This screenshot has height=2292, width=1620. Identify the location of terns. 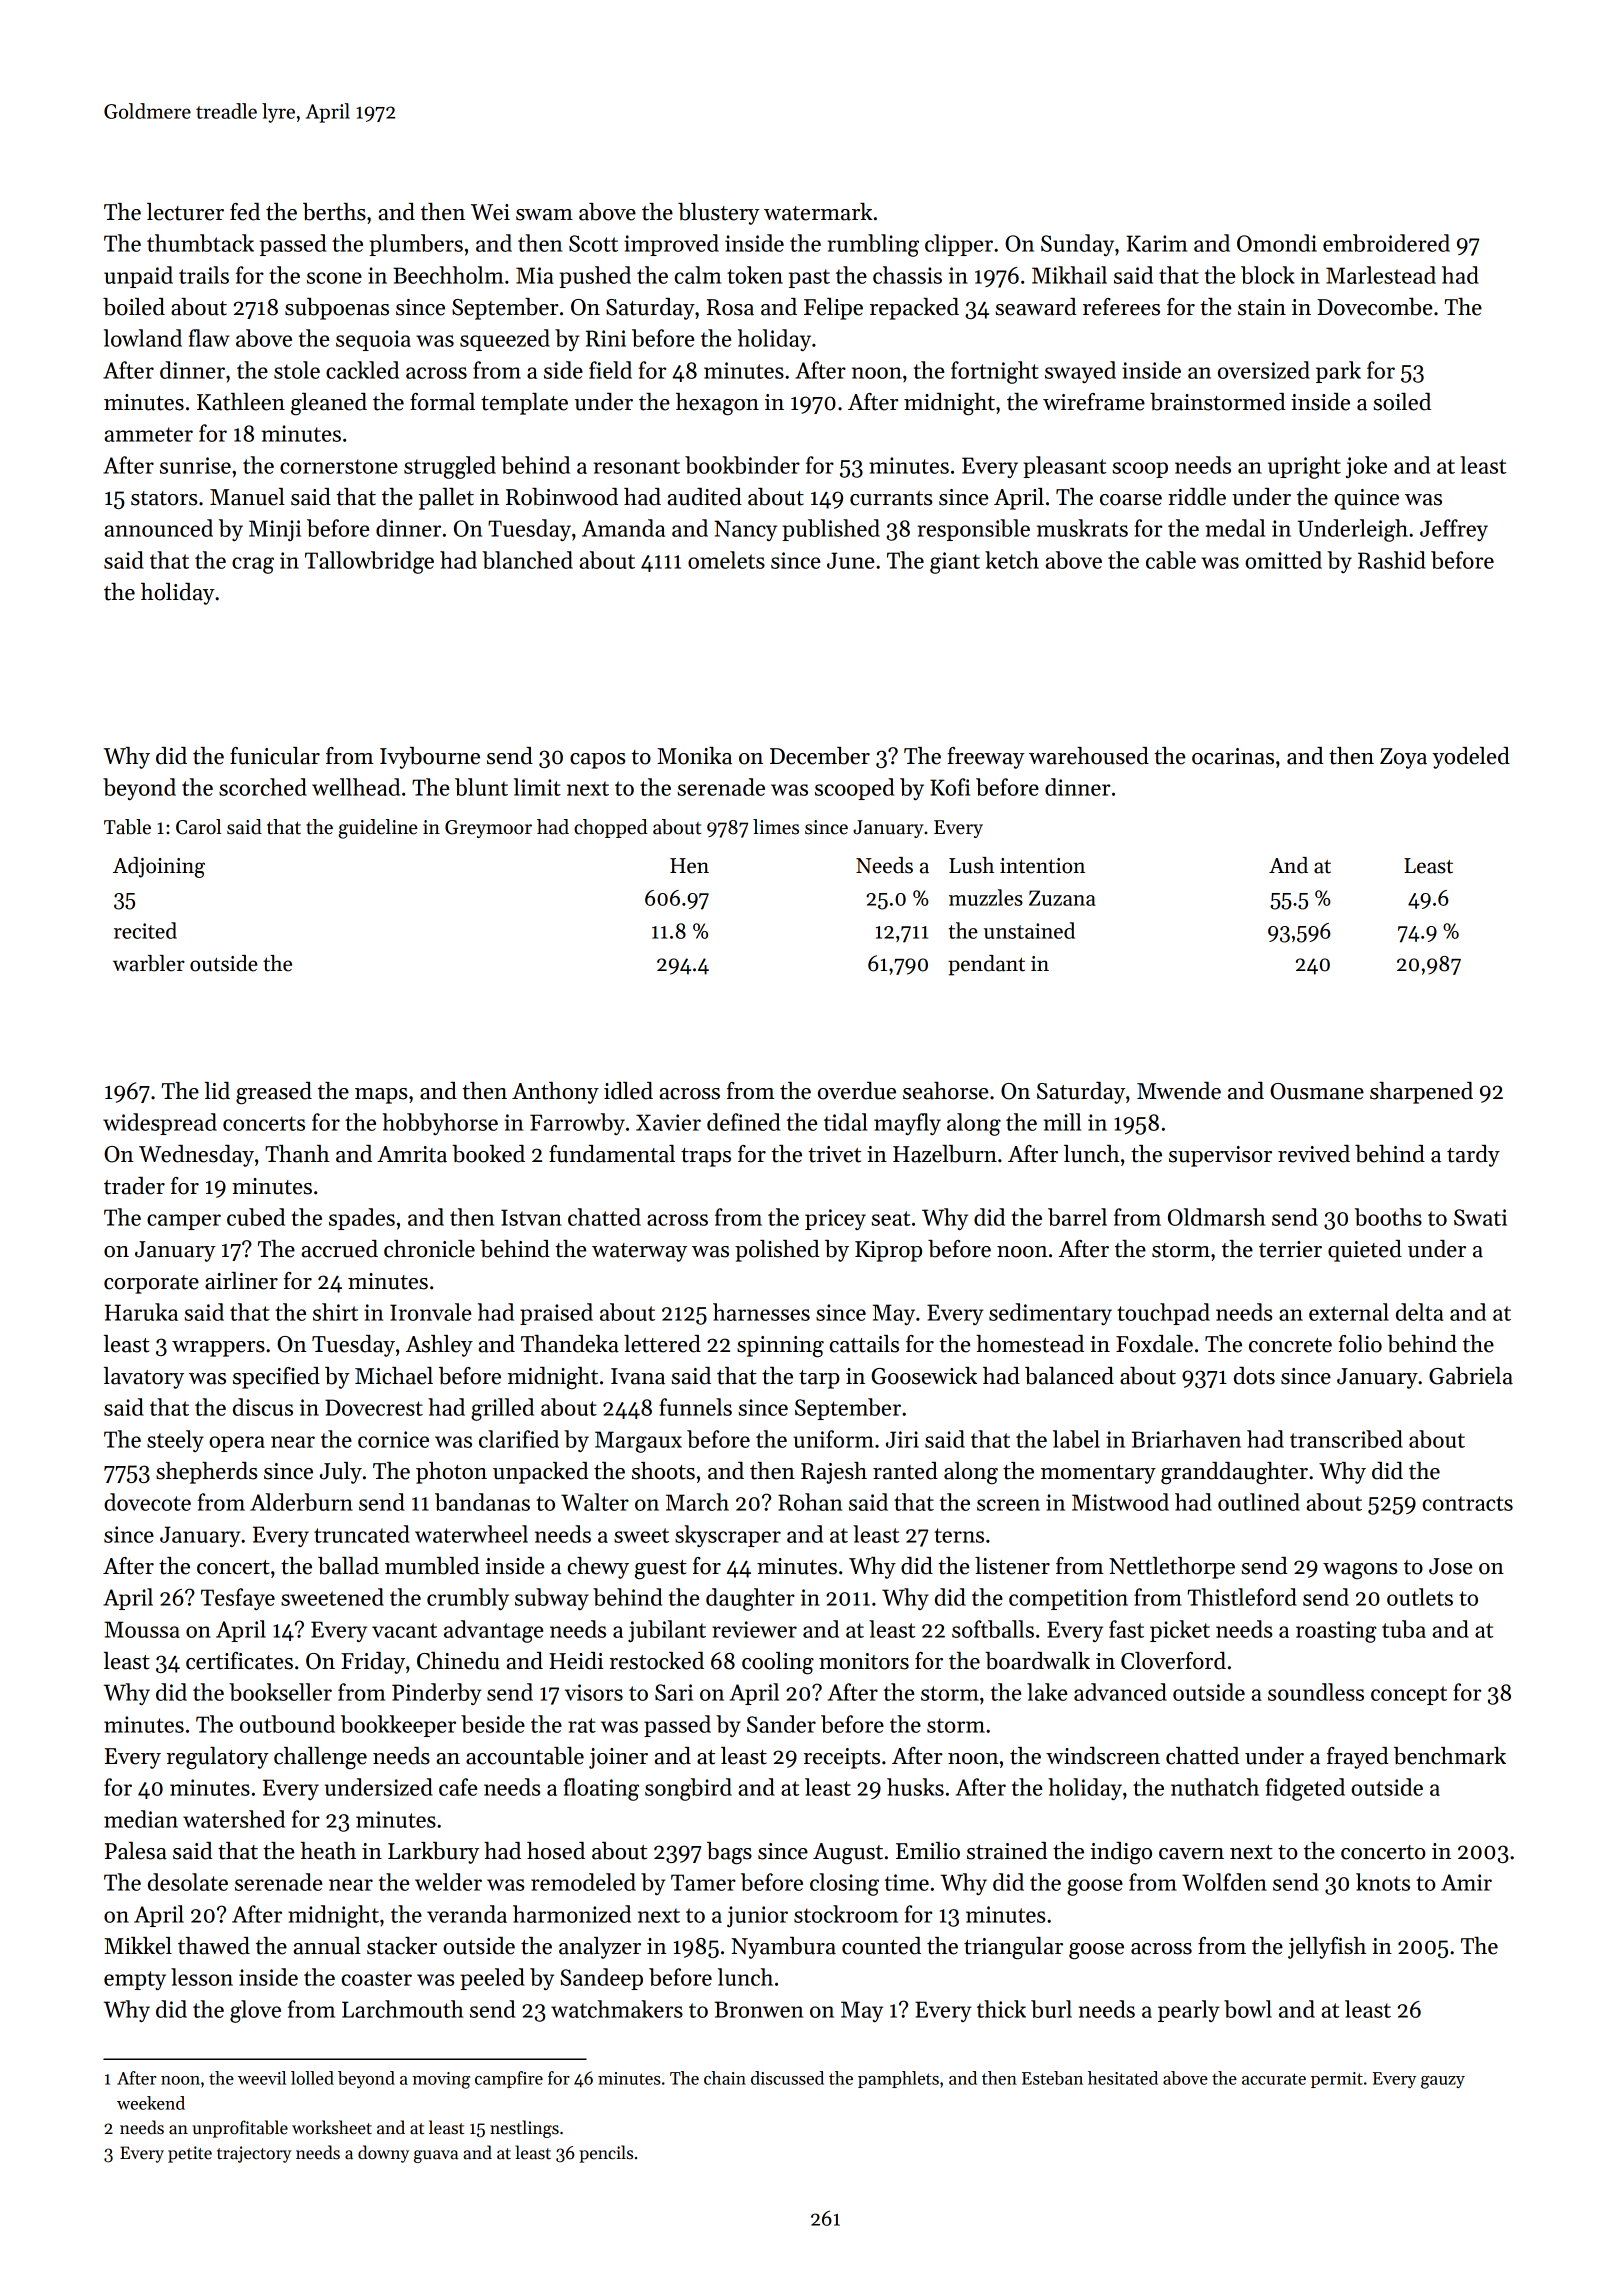
(959, 1535).
